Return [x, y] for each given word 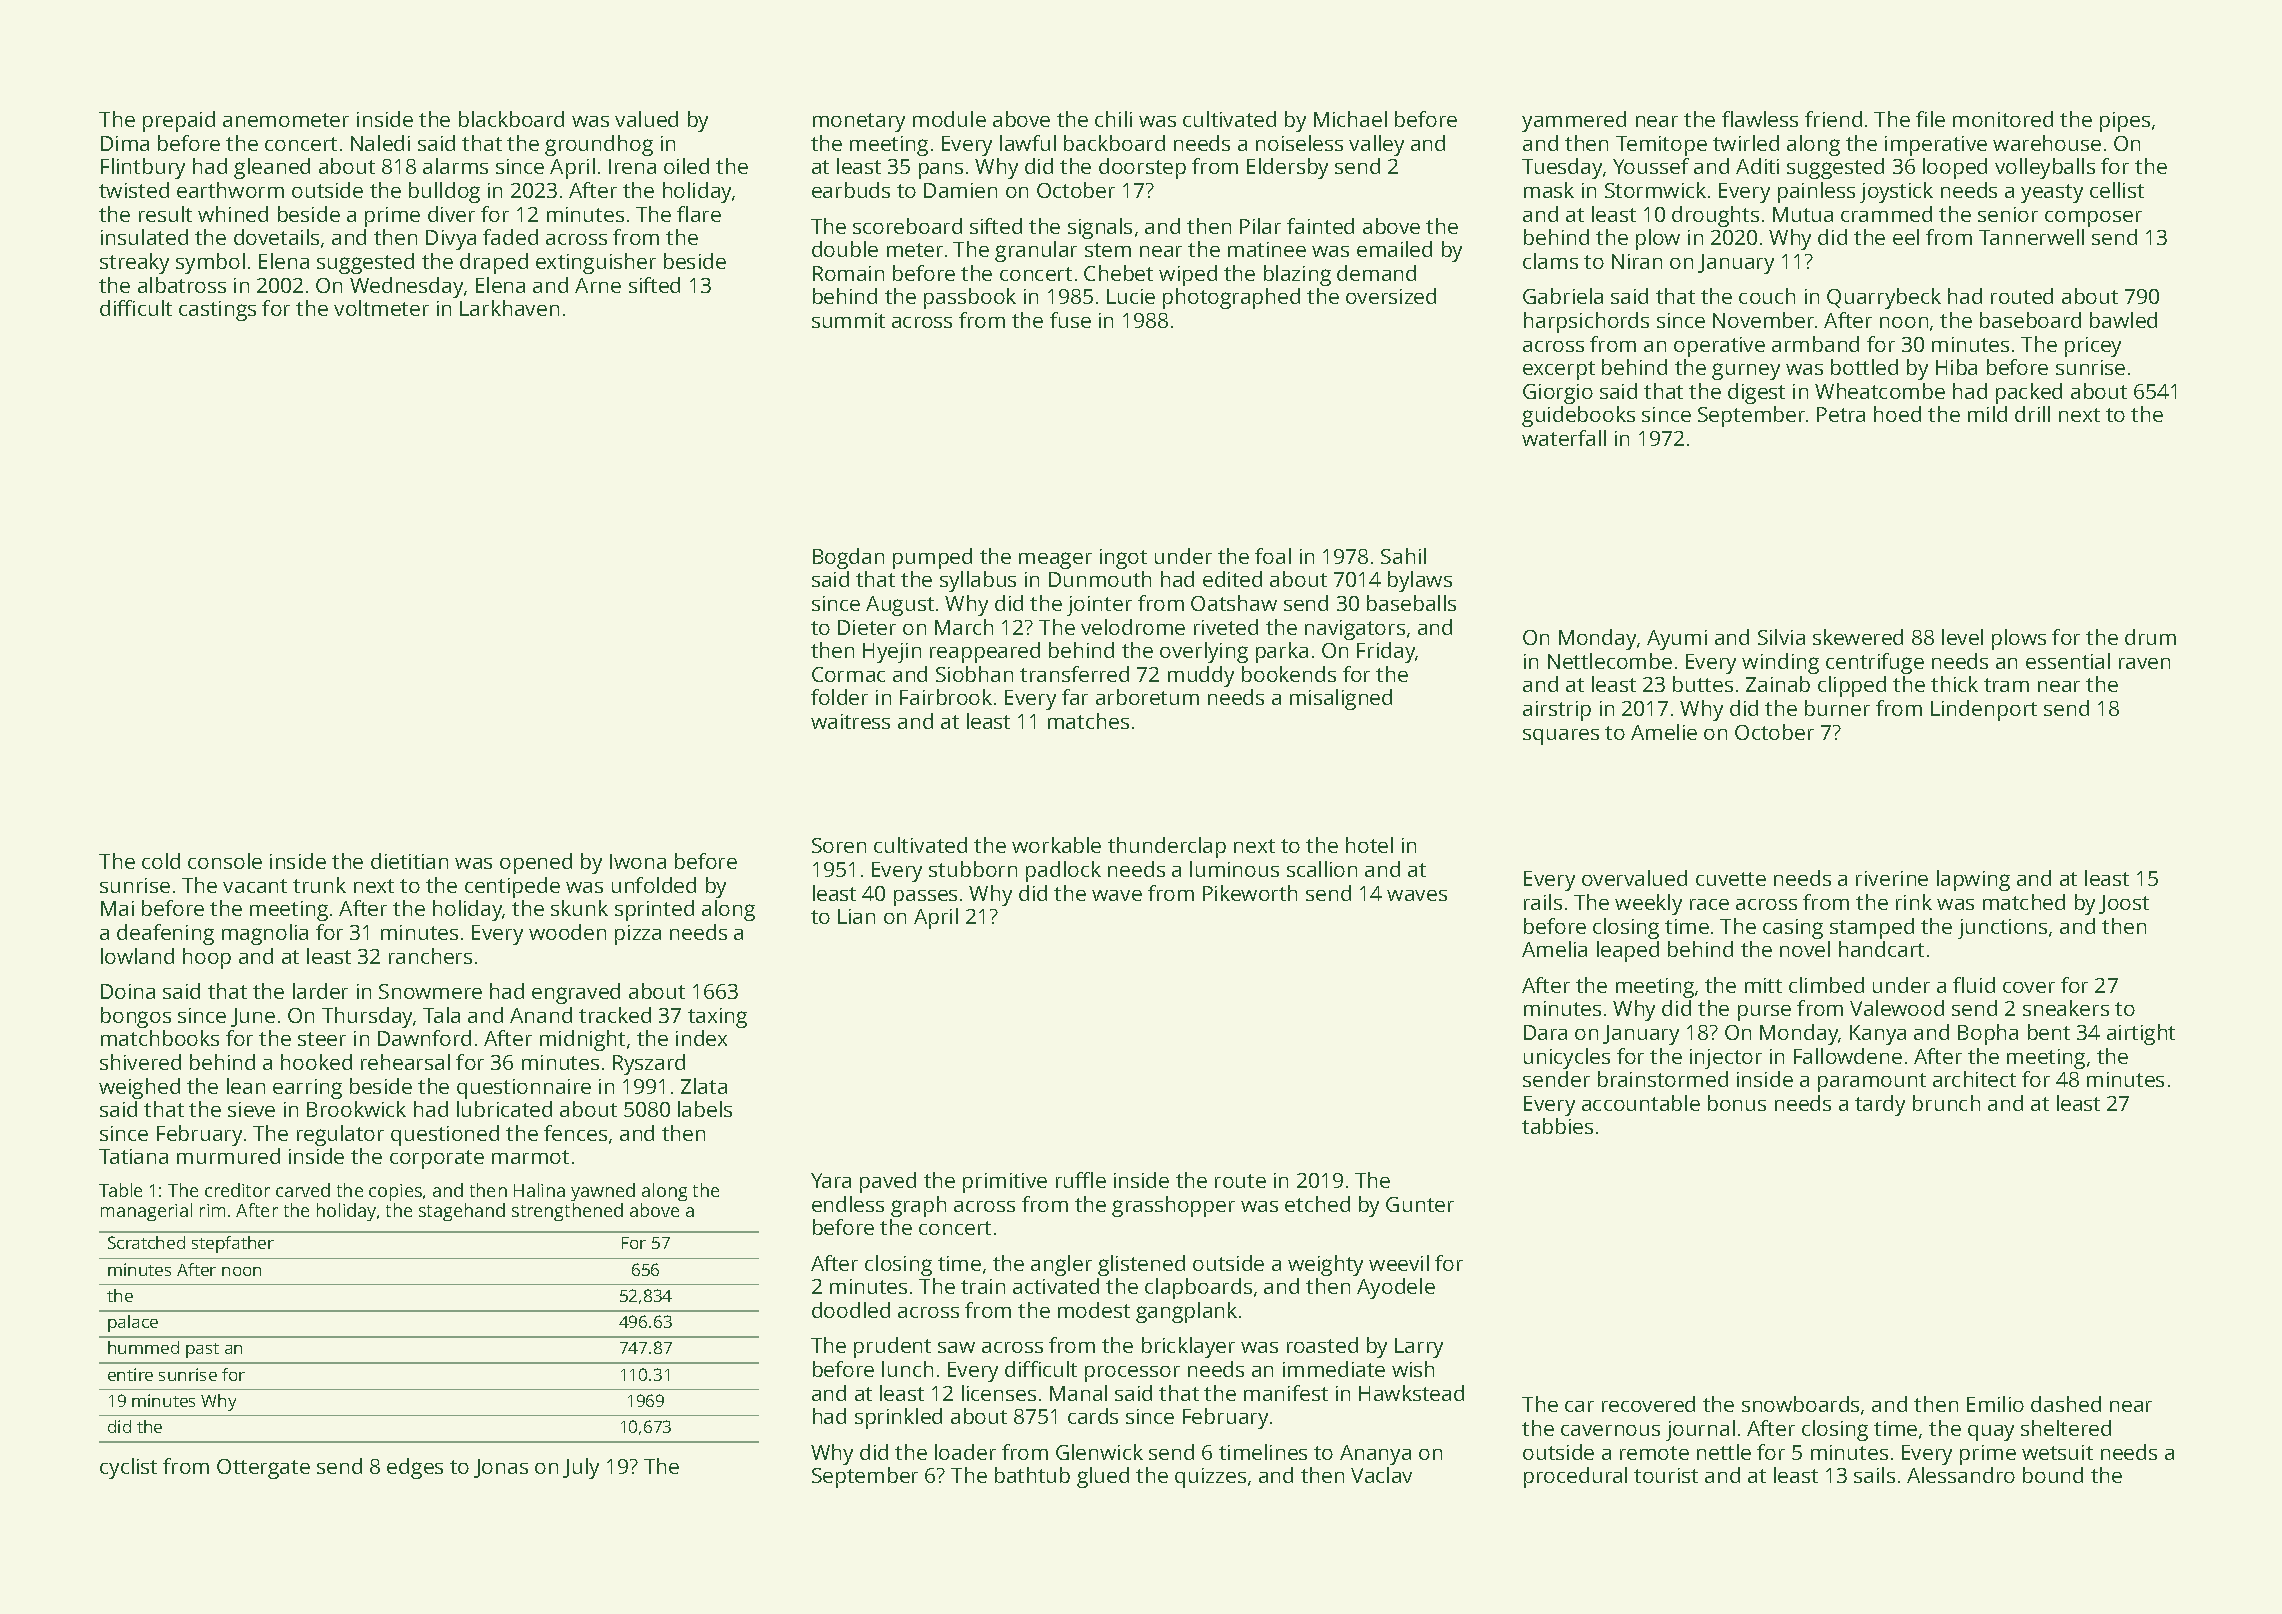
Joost [2124, 904]
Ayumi [1677, 640]
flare [699, 214]
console [225, 861]
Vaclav [1381, 1475]
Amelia [1554, 949]
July [581, 1468]
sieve [251, 1109]
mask [1549, 190]
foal [1273, 556]
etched [1317, 1204]
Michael [1350, 119]
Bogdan [848, 558]
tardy [1880, 1105]
